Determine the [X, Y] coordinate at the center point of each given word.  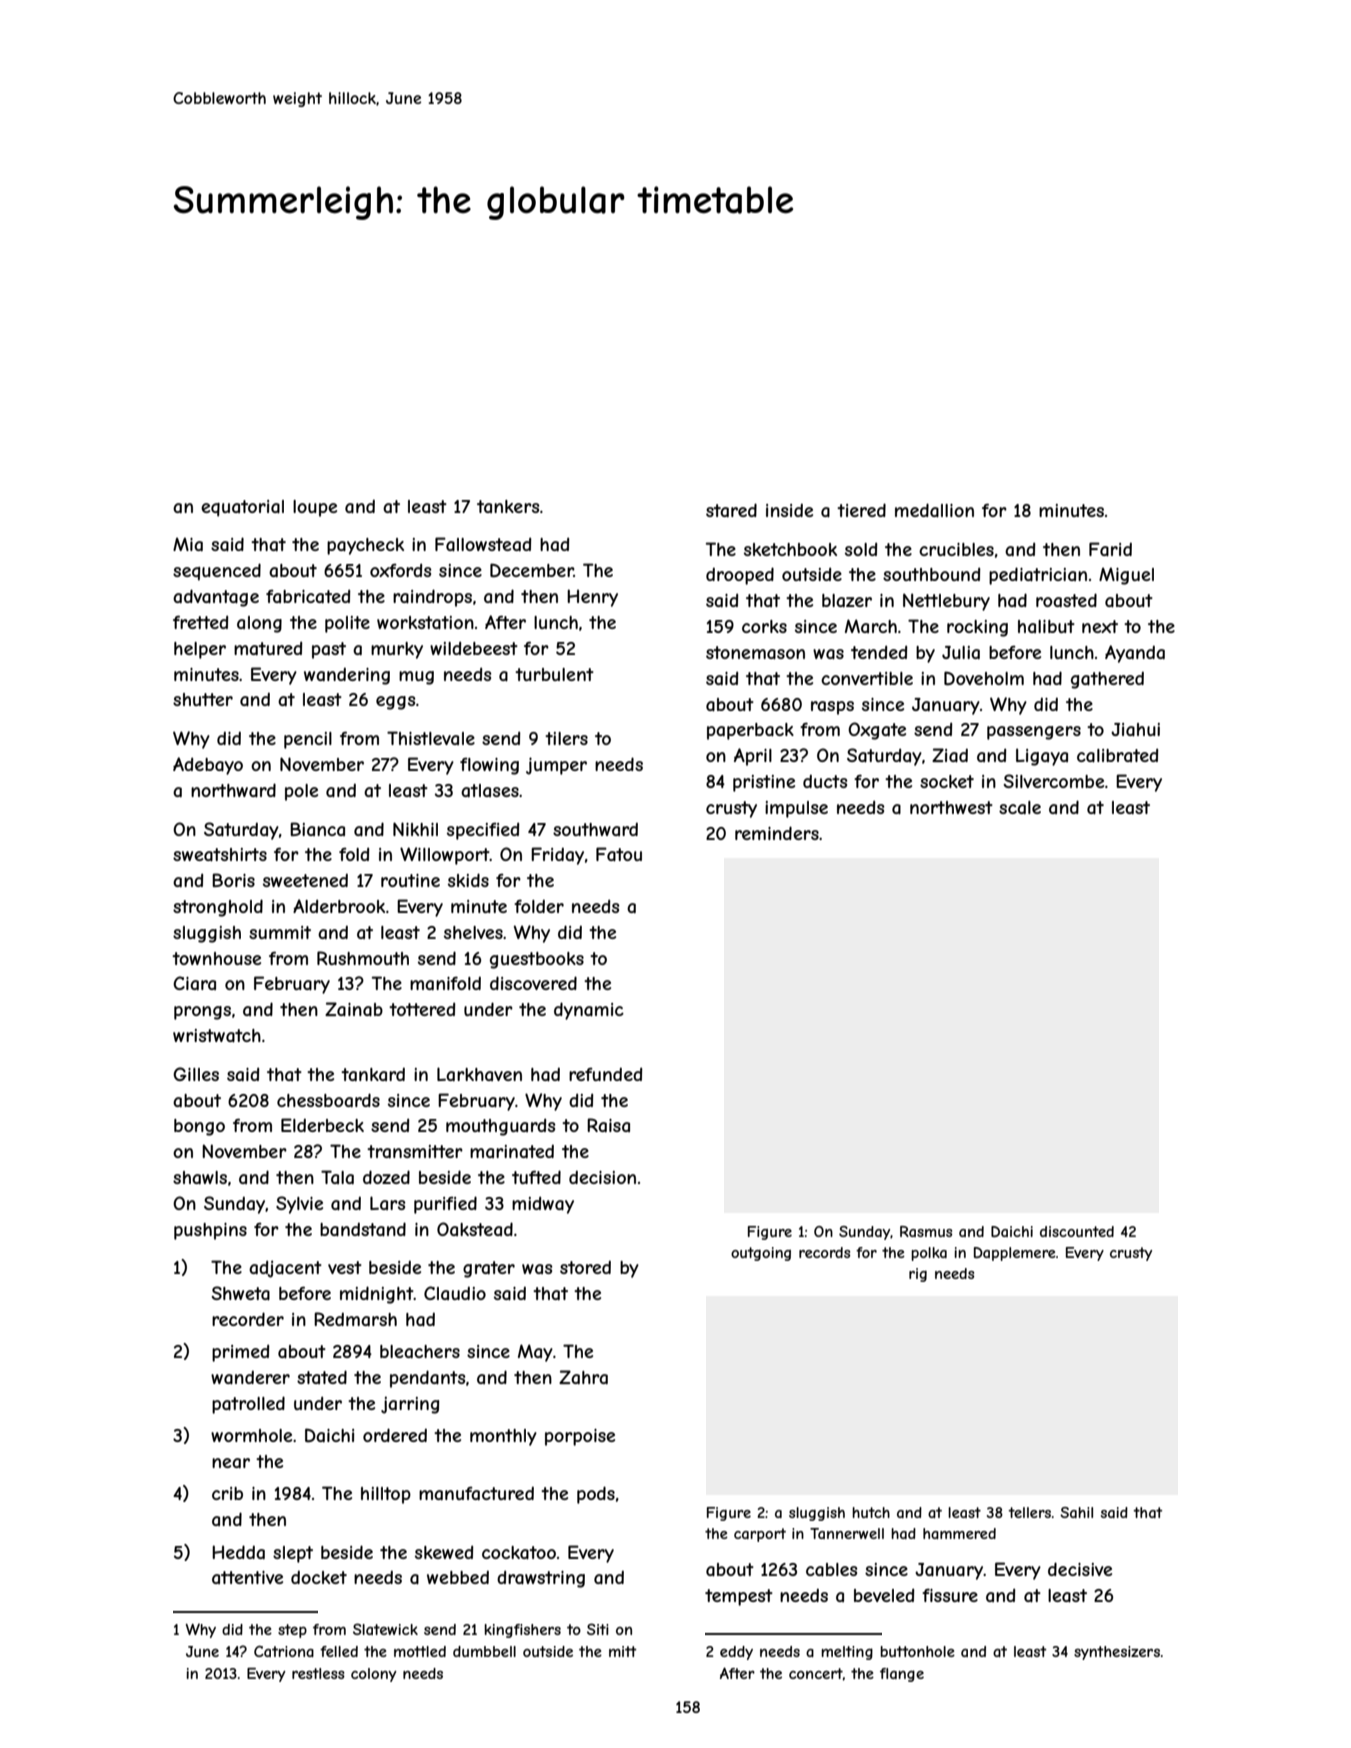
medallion [934, 510]
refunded [605, 1074]
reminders [777, 833]
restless [318, 1673]
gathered [1107, 680]
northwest [951, 807]
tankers [508, 506]
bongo [199, 1127]
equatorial [242, 508]
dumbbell [484, 1651]
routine [410, 880]
